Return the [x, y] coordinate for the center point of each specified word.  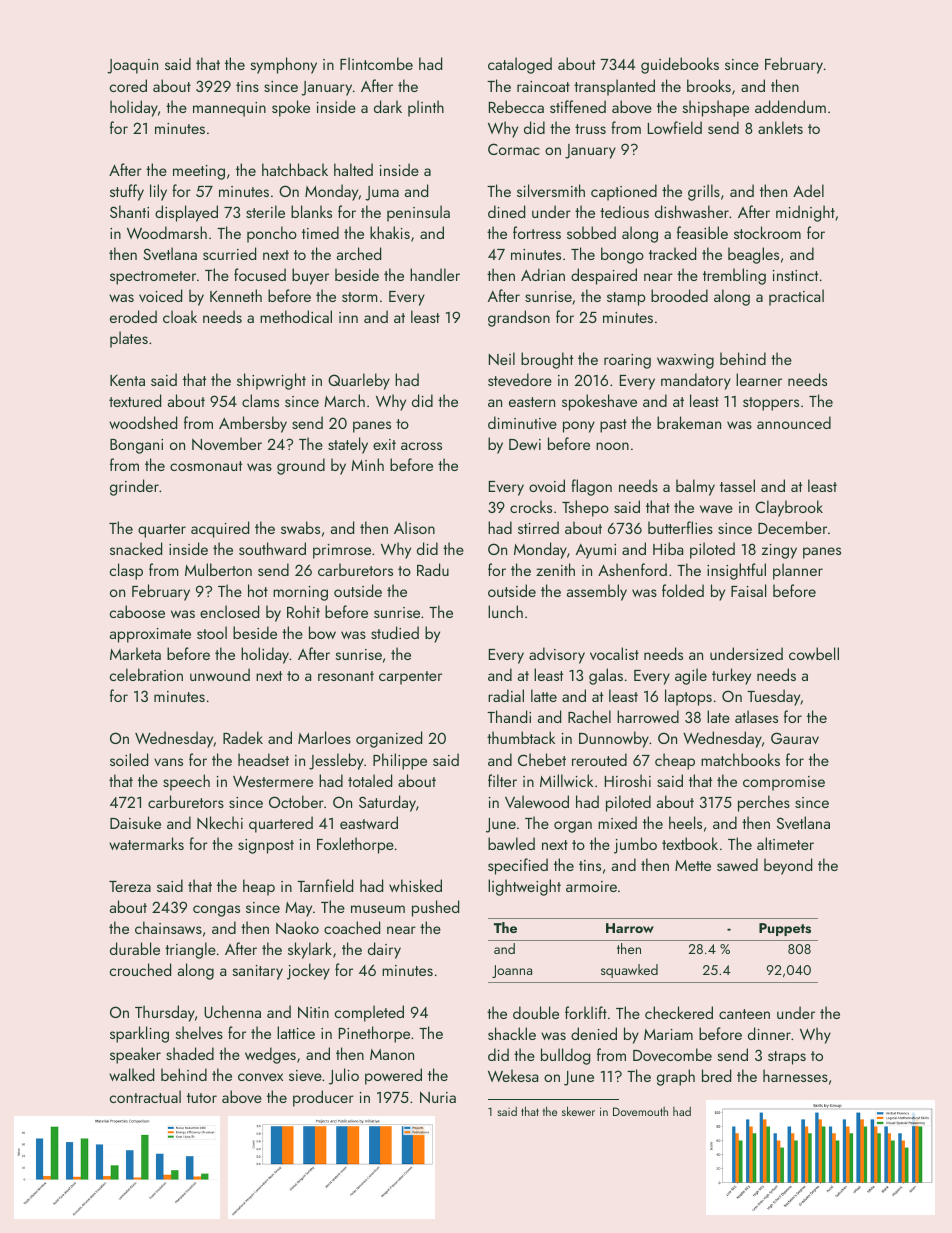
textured [135, 400]
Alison [414, 527]
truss [590, 129]
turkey [731, 676]
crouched [140, 969]
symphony [283, 65]
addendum [790, 106]
